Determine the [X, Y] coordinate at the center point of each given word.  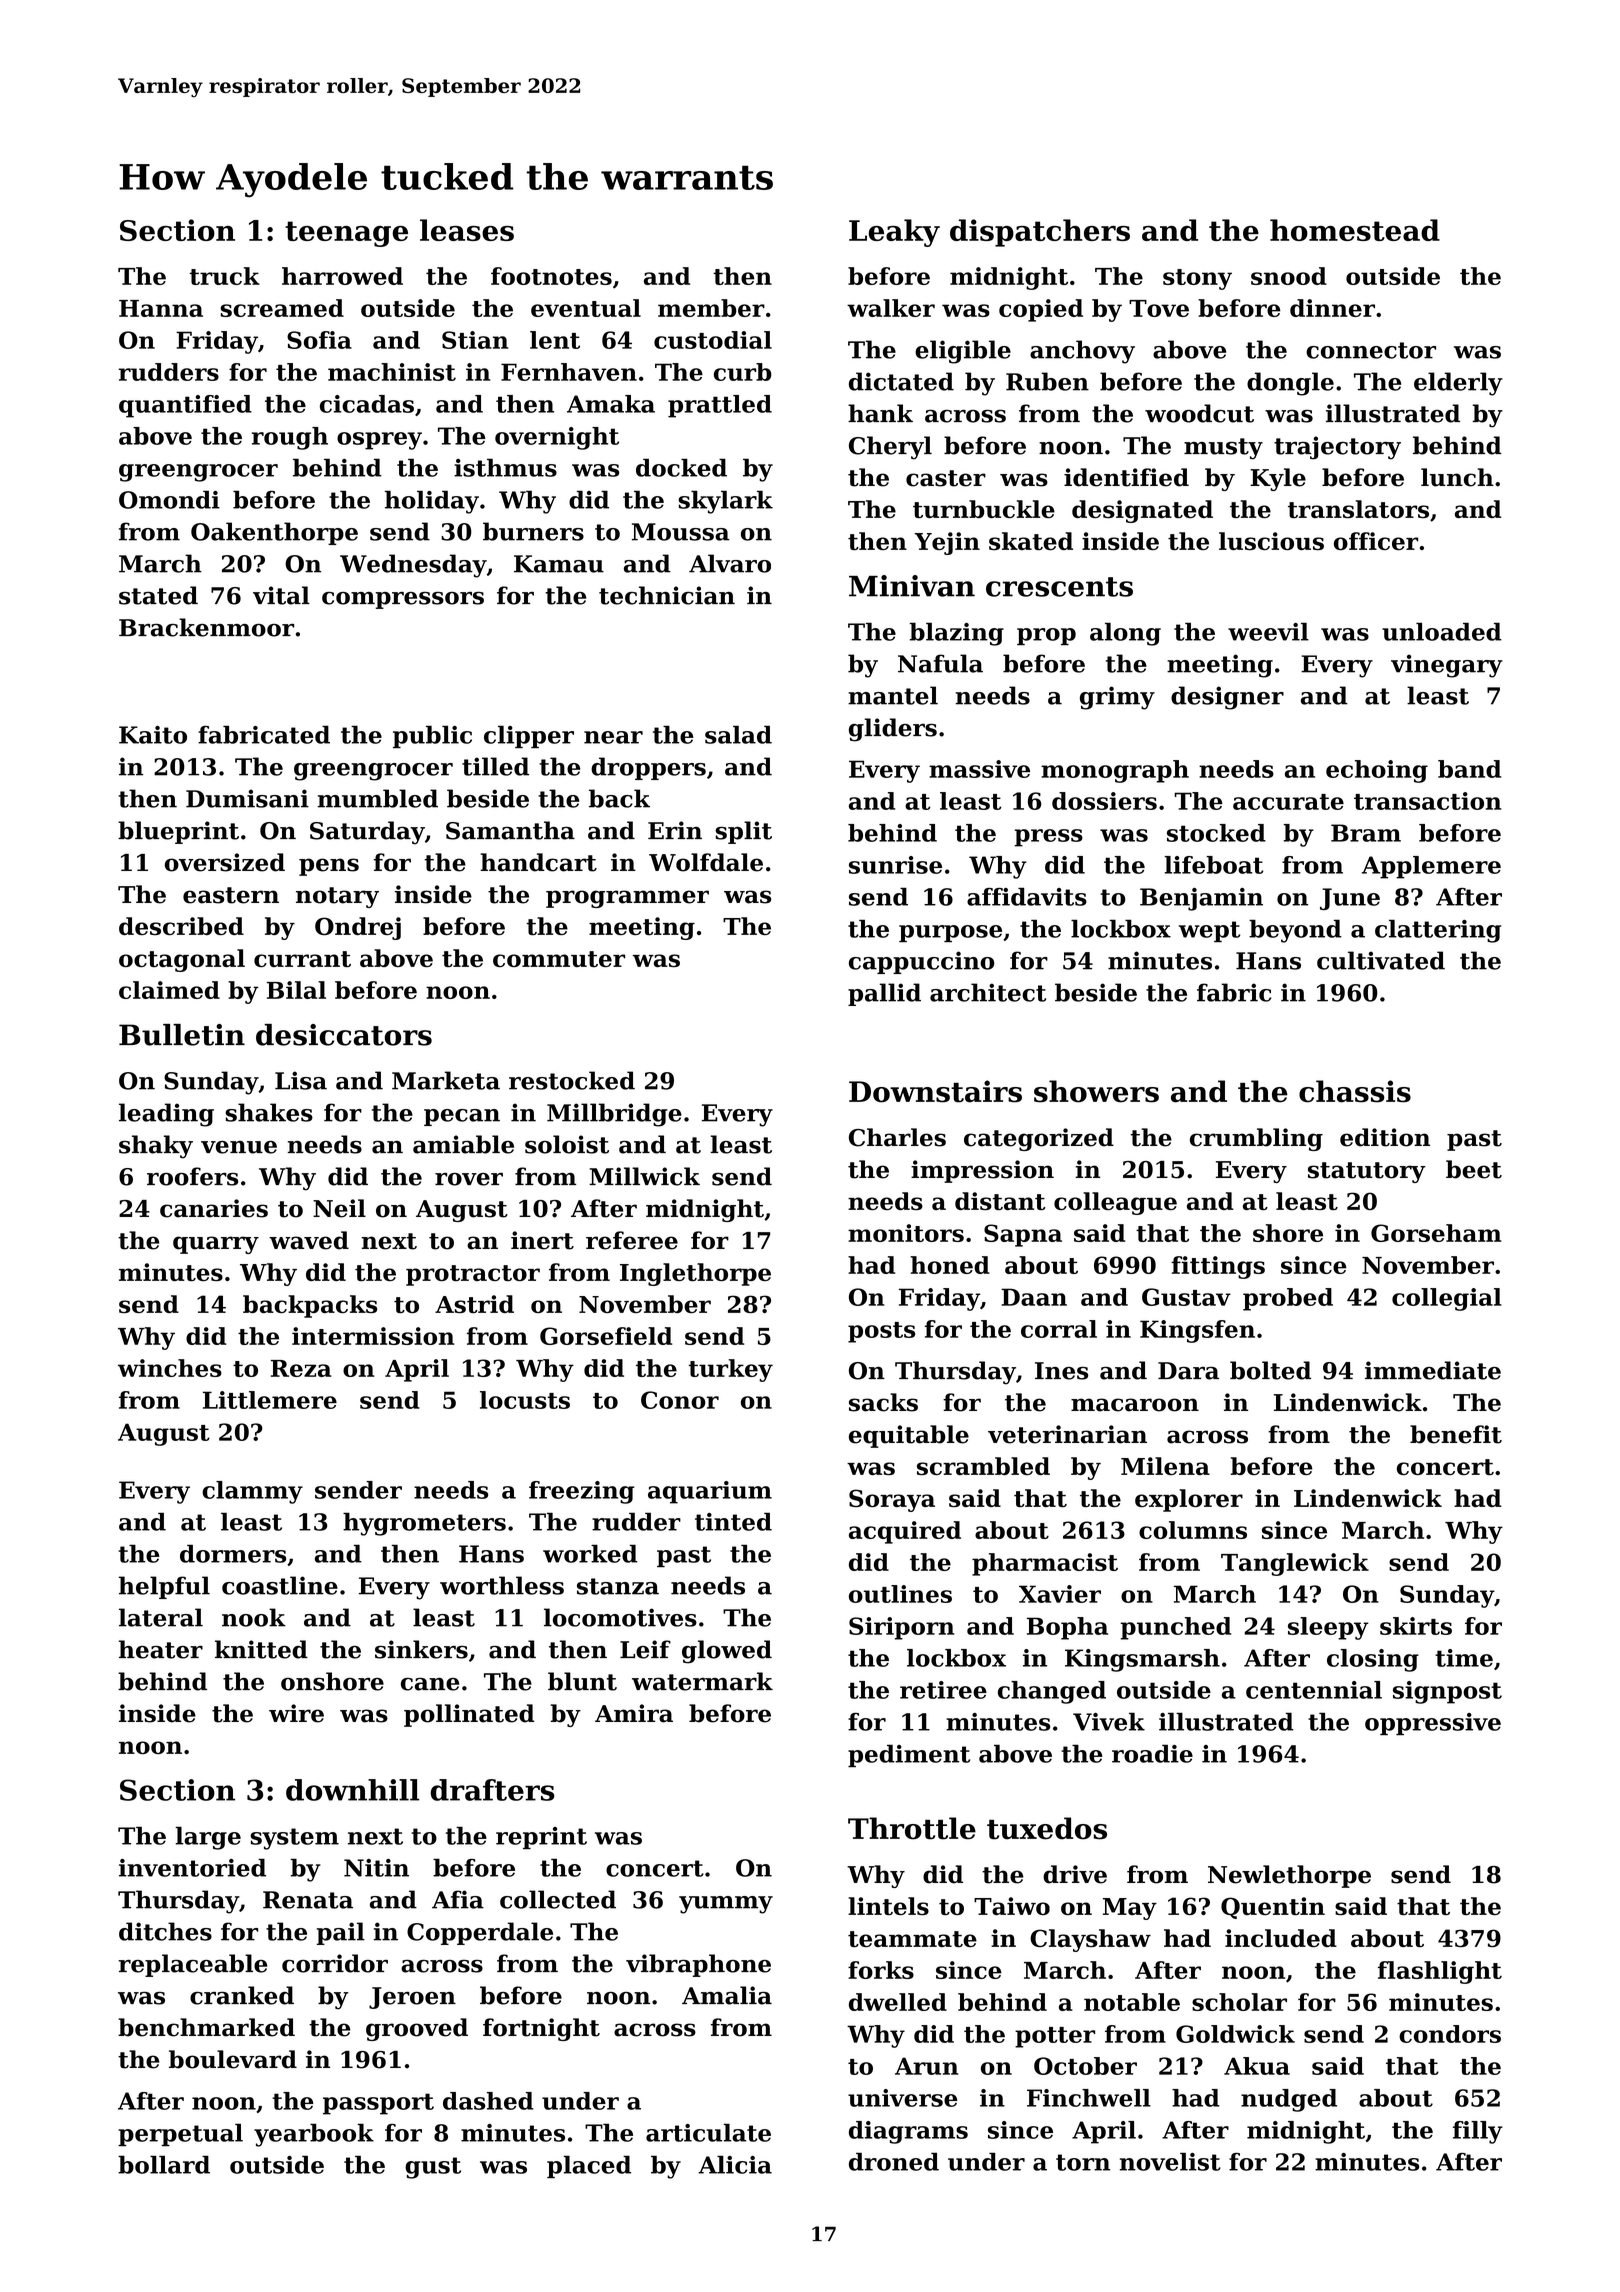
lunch [1457, 477]
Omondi [169, 500]
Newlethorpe [1289, 1876]
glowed [727, 1652]
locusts [525, 1400]
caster [946, 478]
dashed [488, 2101]
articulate [708, 2132]
